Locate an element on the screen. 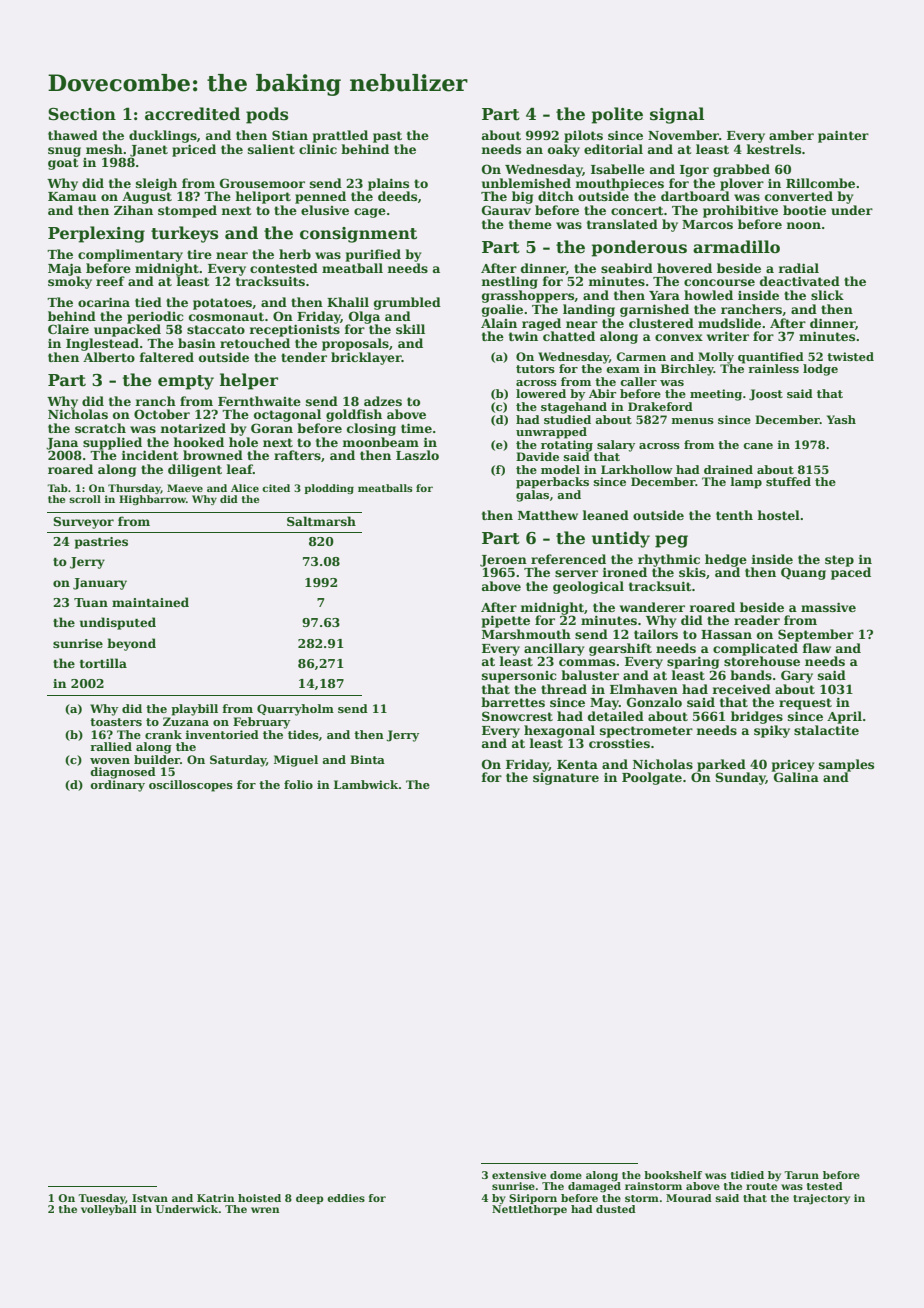 The height and width of the screenshot is (1308, 924). Laszlo is located at coordinates (417, 455).
